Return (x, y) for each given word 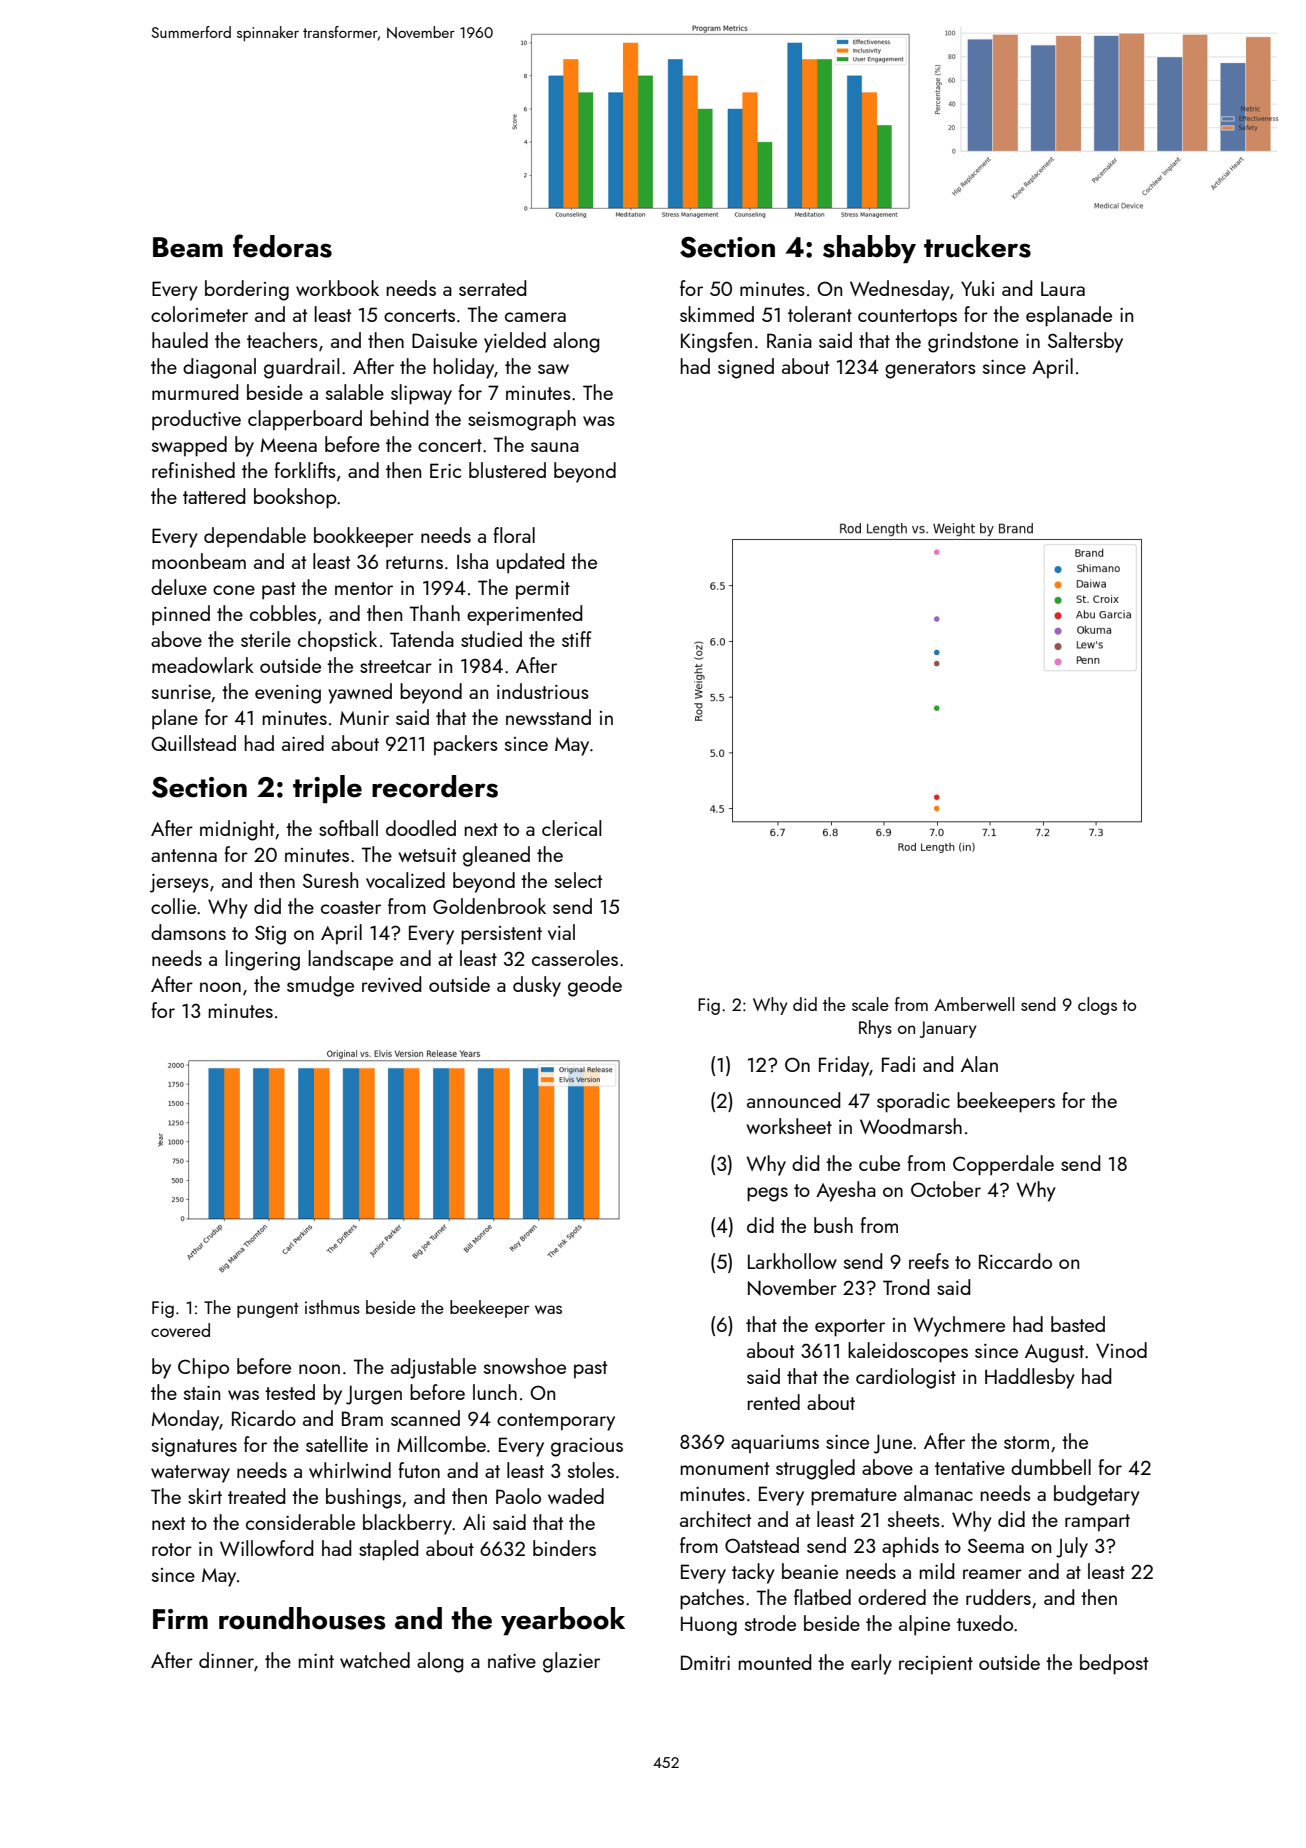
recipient (936, 1665)
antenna (184, 855)
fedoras (282, 246)
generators (930, 370)
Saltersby (1085, 342)
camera (535, 317)
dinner (226, 1660)
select (578, 880)
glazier (571, 1662)
